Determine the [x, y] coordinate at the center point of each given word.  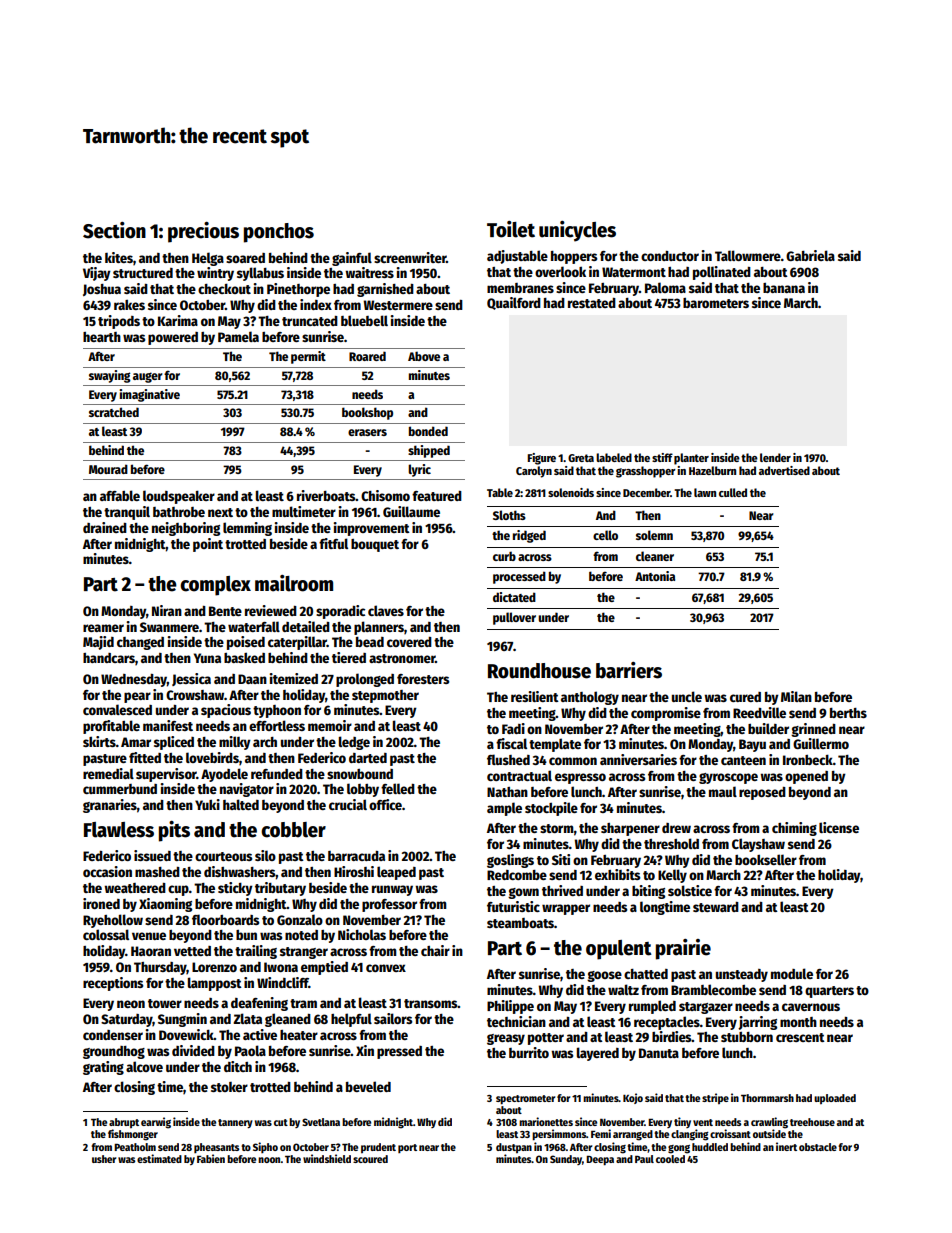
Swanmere [169, 627]
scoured [370, 1159]
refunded [277, 774]
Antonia [655, 576]
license [839, 827]
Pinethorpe [298, 290]
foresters [423, 679]
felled [398, 788]
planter [691, 459]
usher [104, 1159]
